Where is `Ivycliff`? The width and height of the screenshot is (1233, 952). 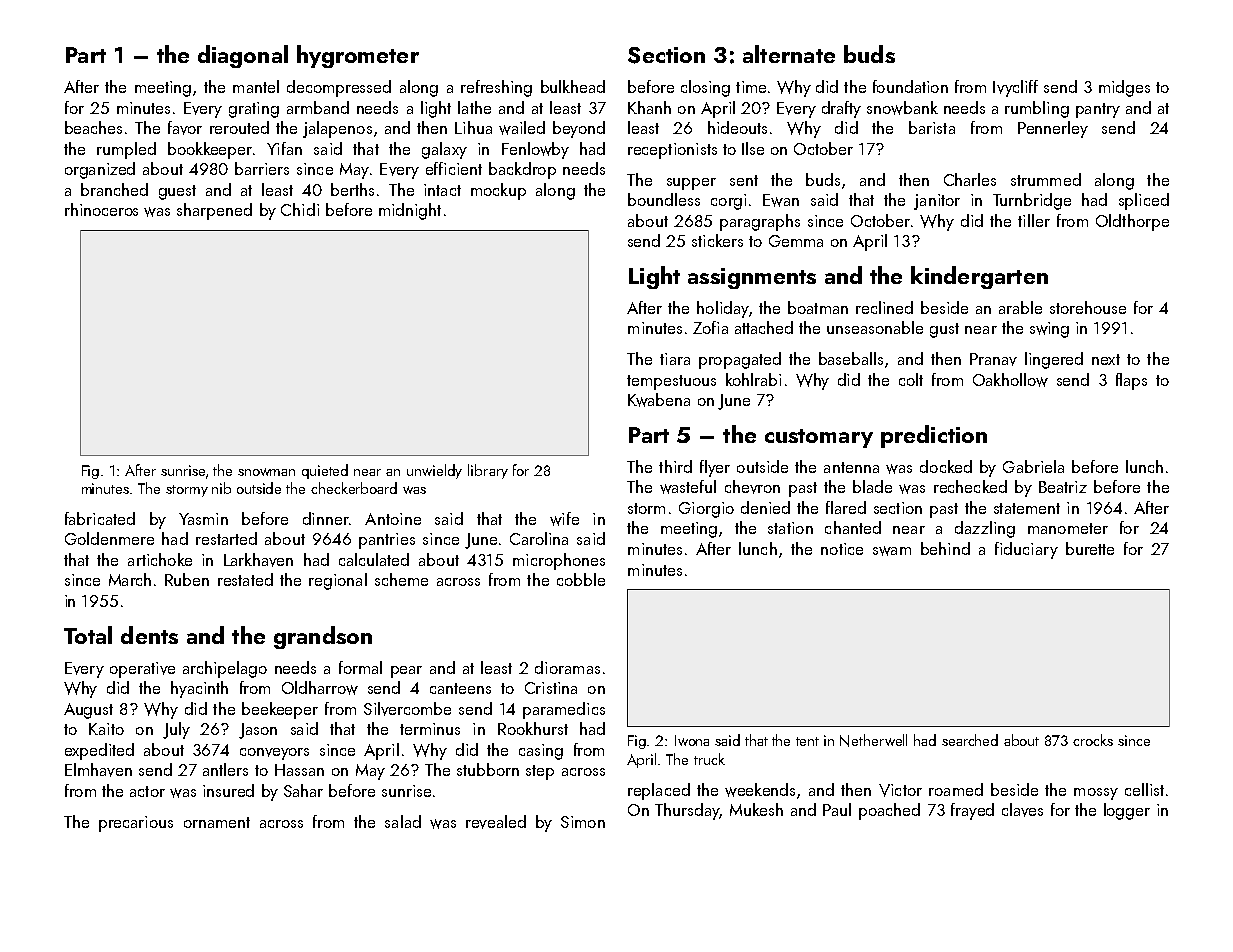
Ivycliff is located at coordinates (1015, 88).
